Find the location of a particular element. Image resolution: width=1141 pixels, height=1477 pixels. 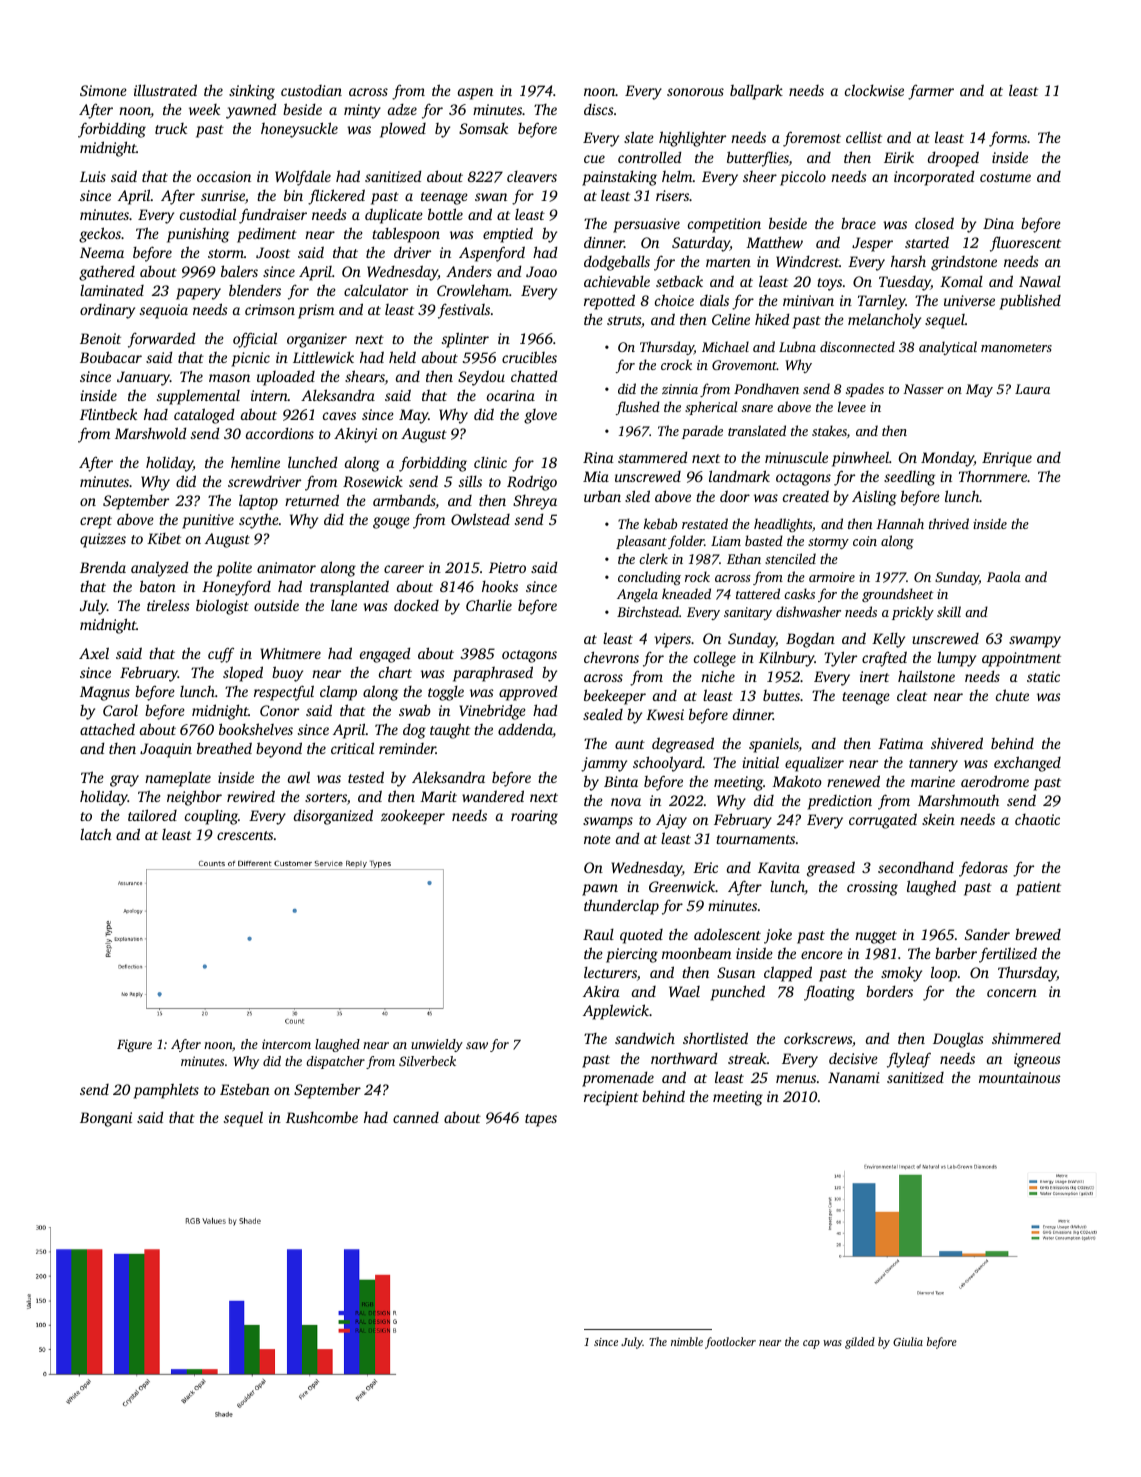

Giulia is located at coordinates (908, 1341).
